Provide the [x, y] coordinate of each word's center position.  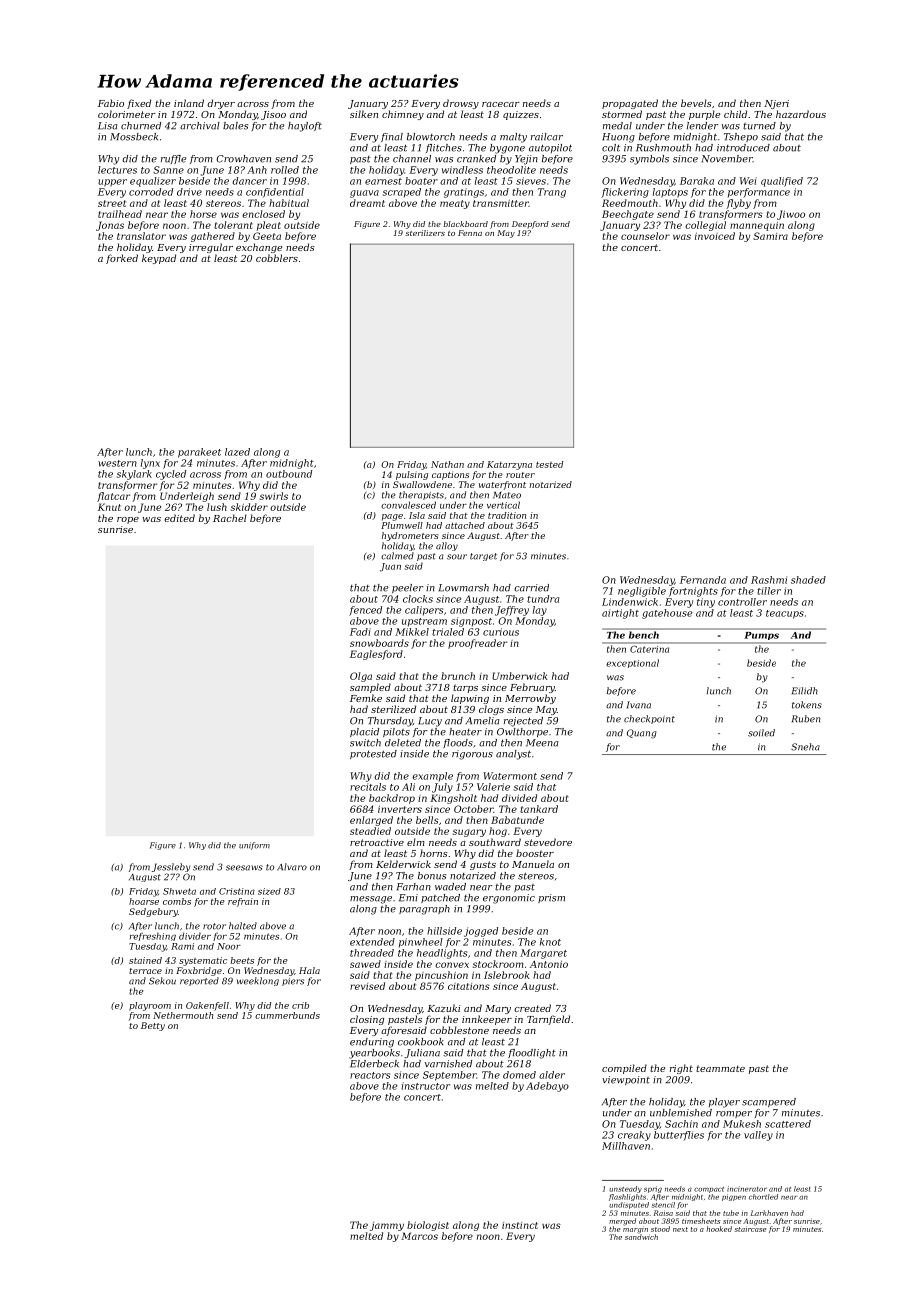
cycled [171, 475]
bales [235, 126]
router [520, 475]
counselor [645, 236]
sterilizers [425, 233]
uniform [254, 846]
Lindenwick [630, 602]
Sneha [805, 747]
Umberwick [520, 676]
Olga [361, 677]
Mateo [507, 495]
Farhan [414, 887]
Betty [153, 1026]
